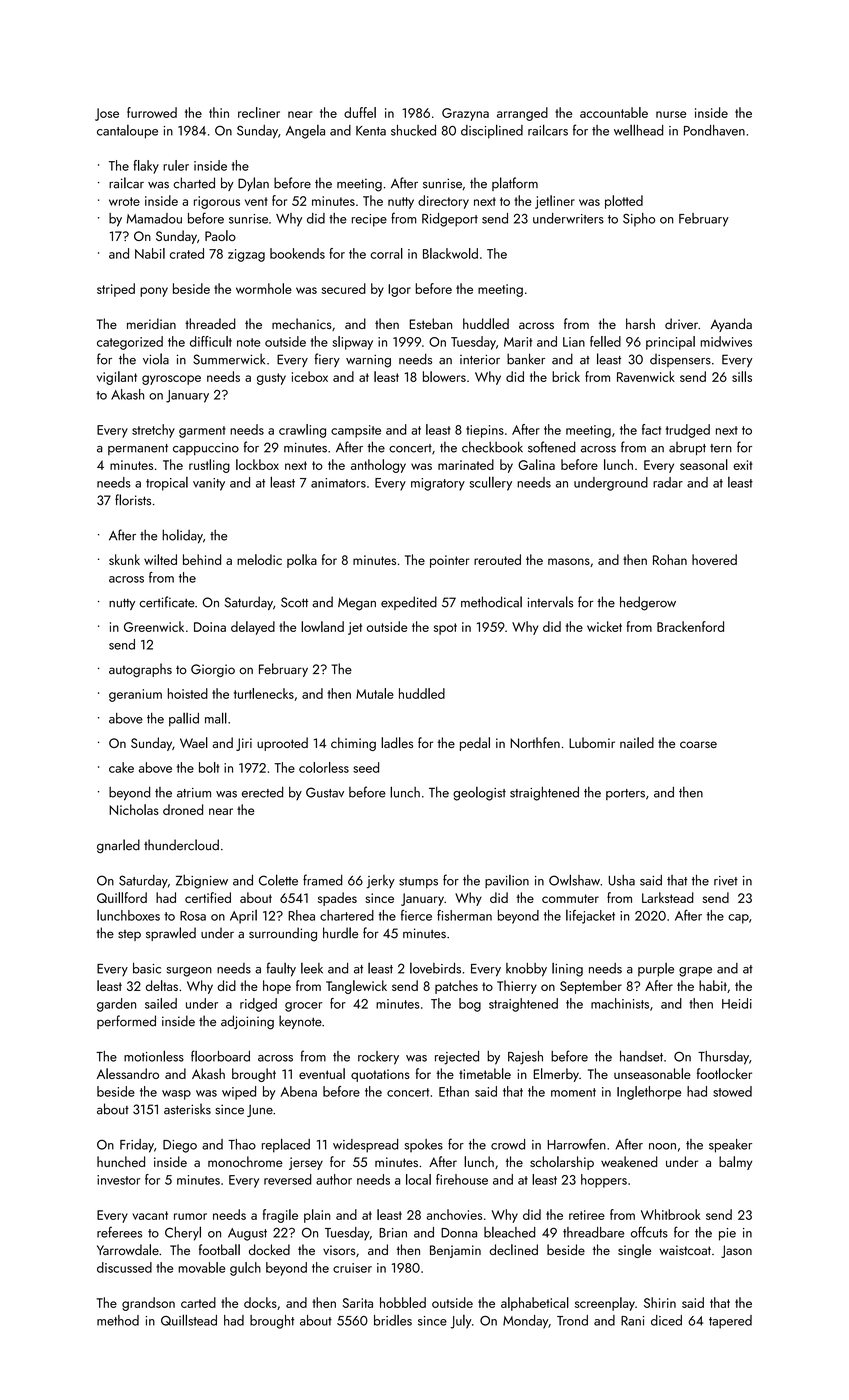 Image resolution: width=849 pixels, height=1400 pixels. Describe the element at coordinates (518, 342) in the screenshot. I see `Marit` at that location.
